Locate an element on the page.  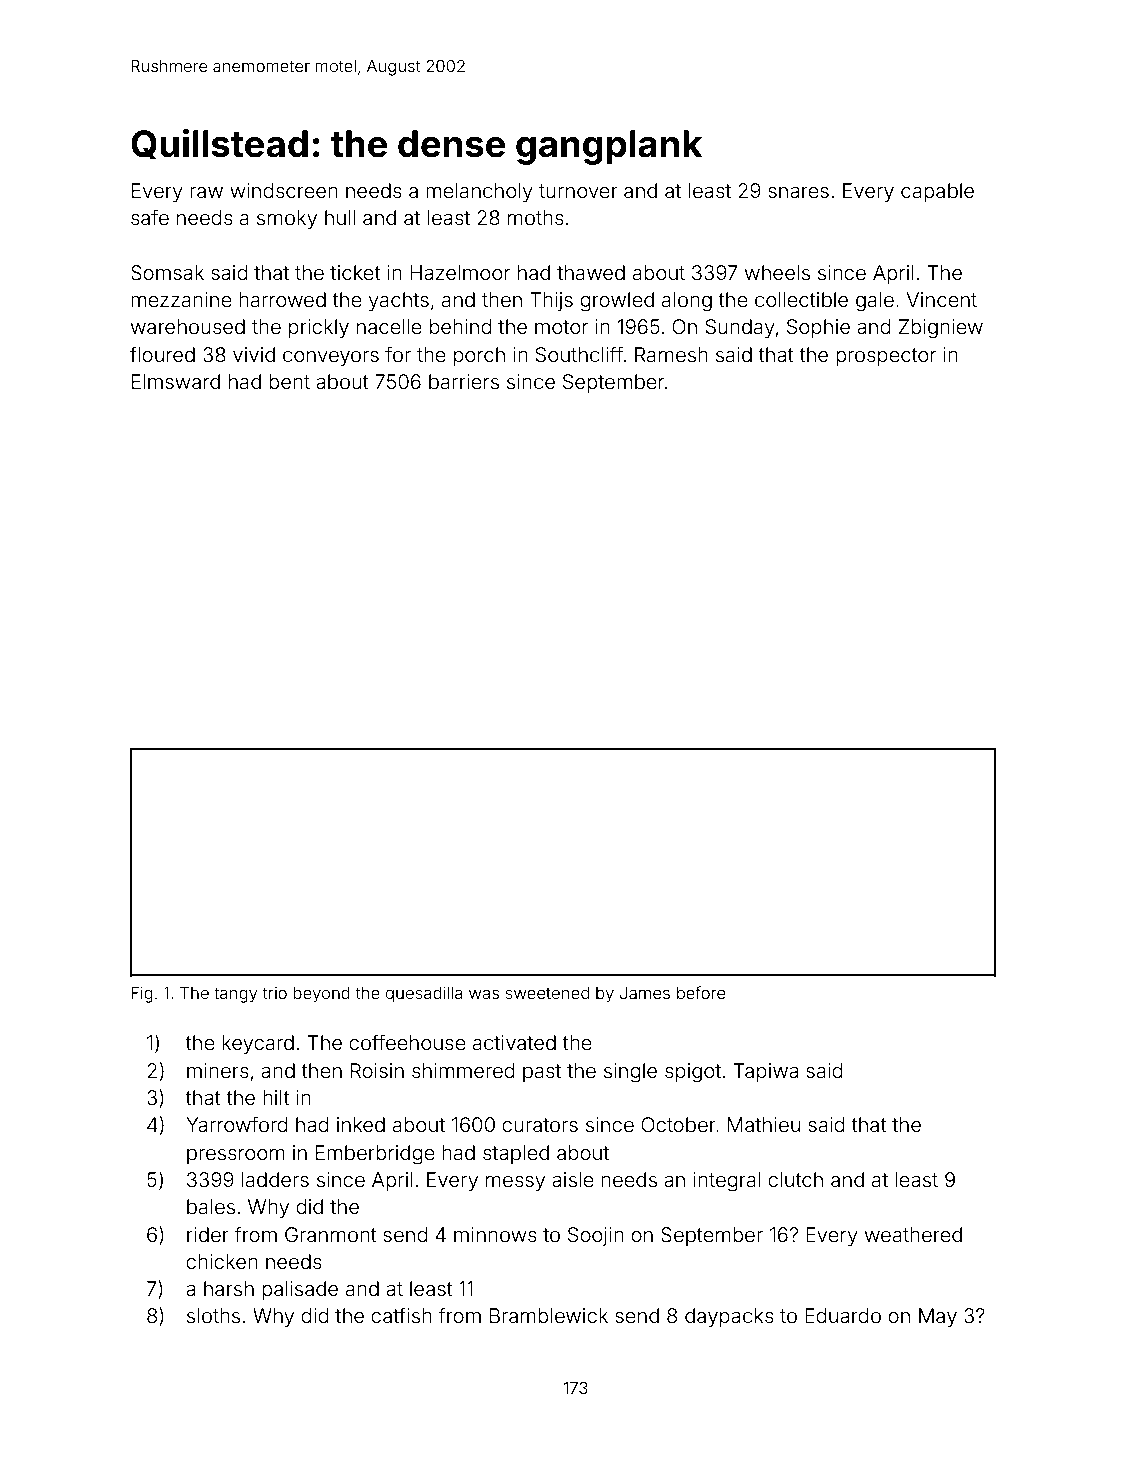
raw is located at coordinates (206, 192).
